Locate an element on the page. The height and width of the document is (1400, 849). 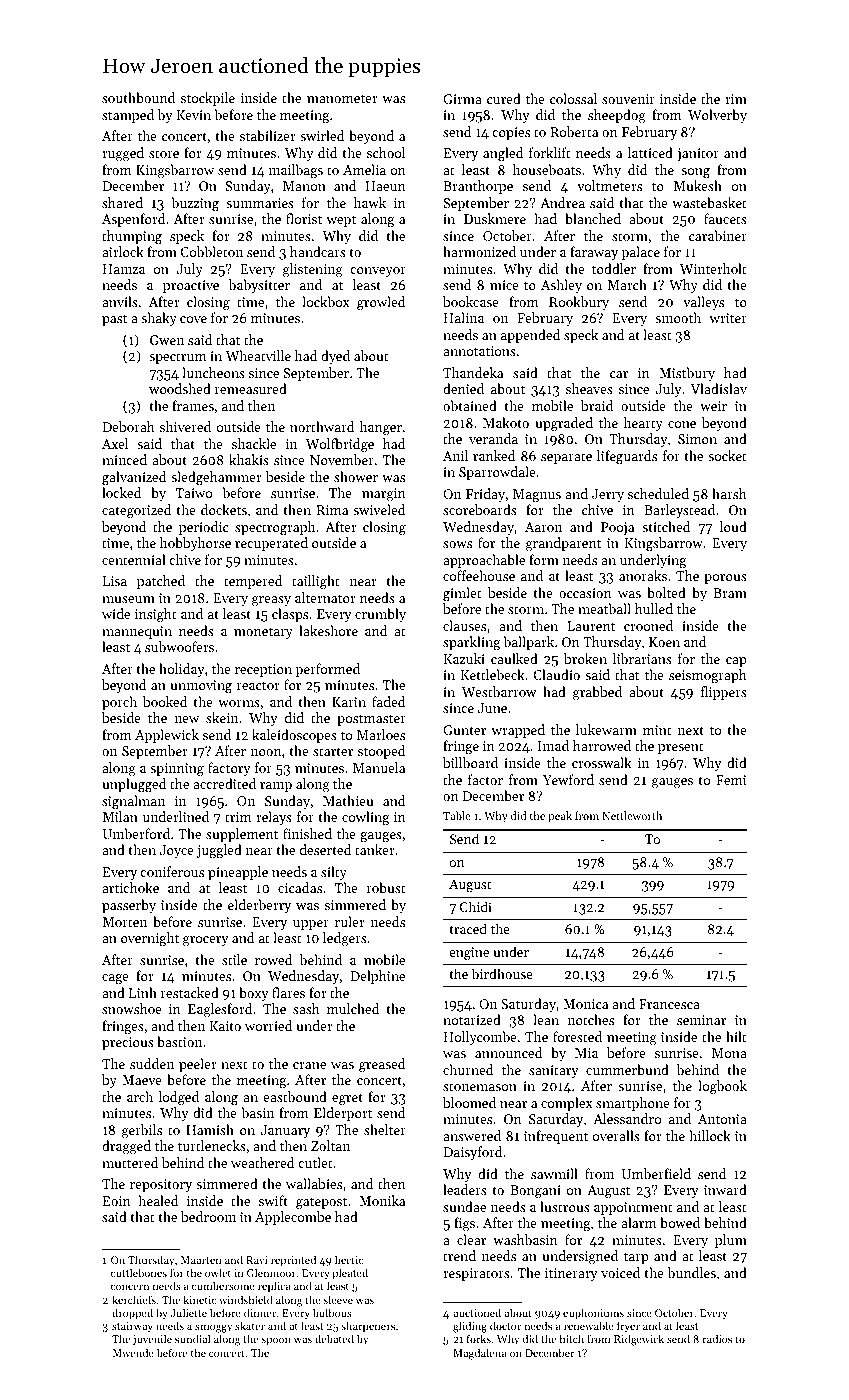
latticed is located at coordinates (650, 152).
